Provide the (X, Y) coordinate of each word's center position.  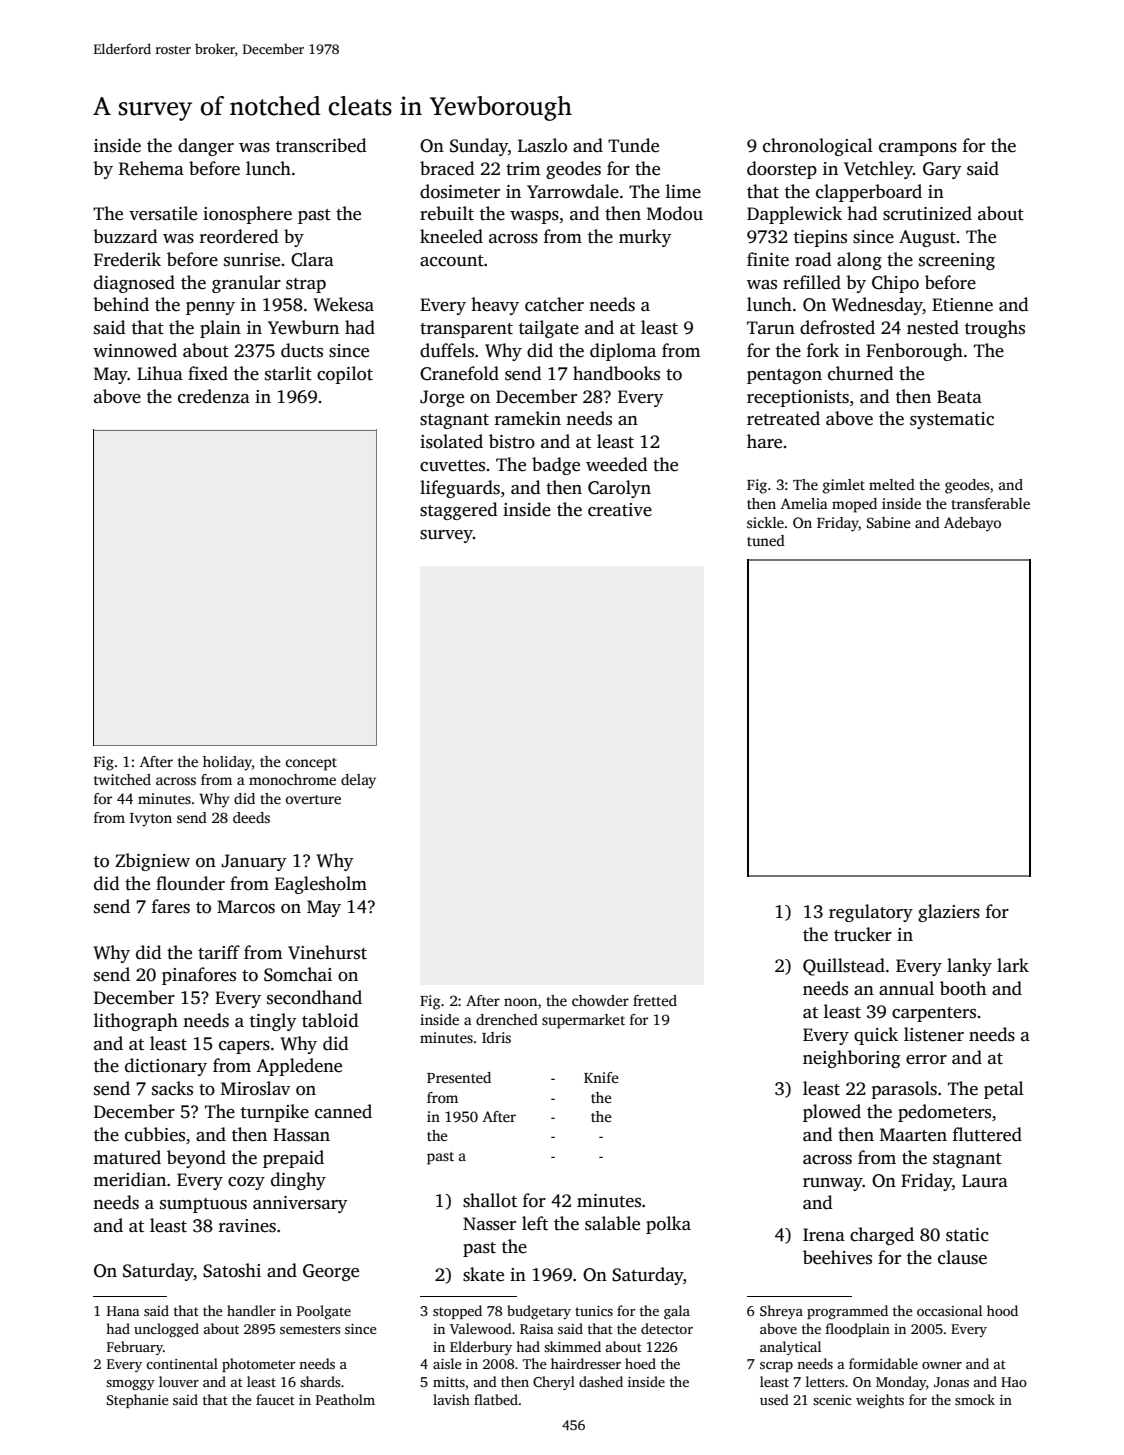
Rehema (151, 168)
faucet (275, 1399)
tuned (766, 540)
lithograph (136, 1022)
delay (358, 781)
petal (1004, 1090)
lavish (451, 1399)
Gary (942, 170)
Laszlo (542, 145)
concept (311, 764)
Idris (496, 1037)
